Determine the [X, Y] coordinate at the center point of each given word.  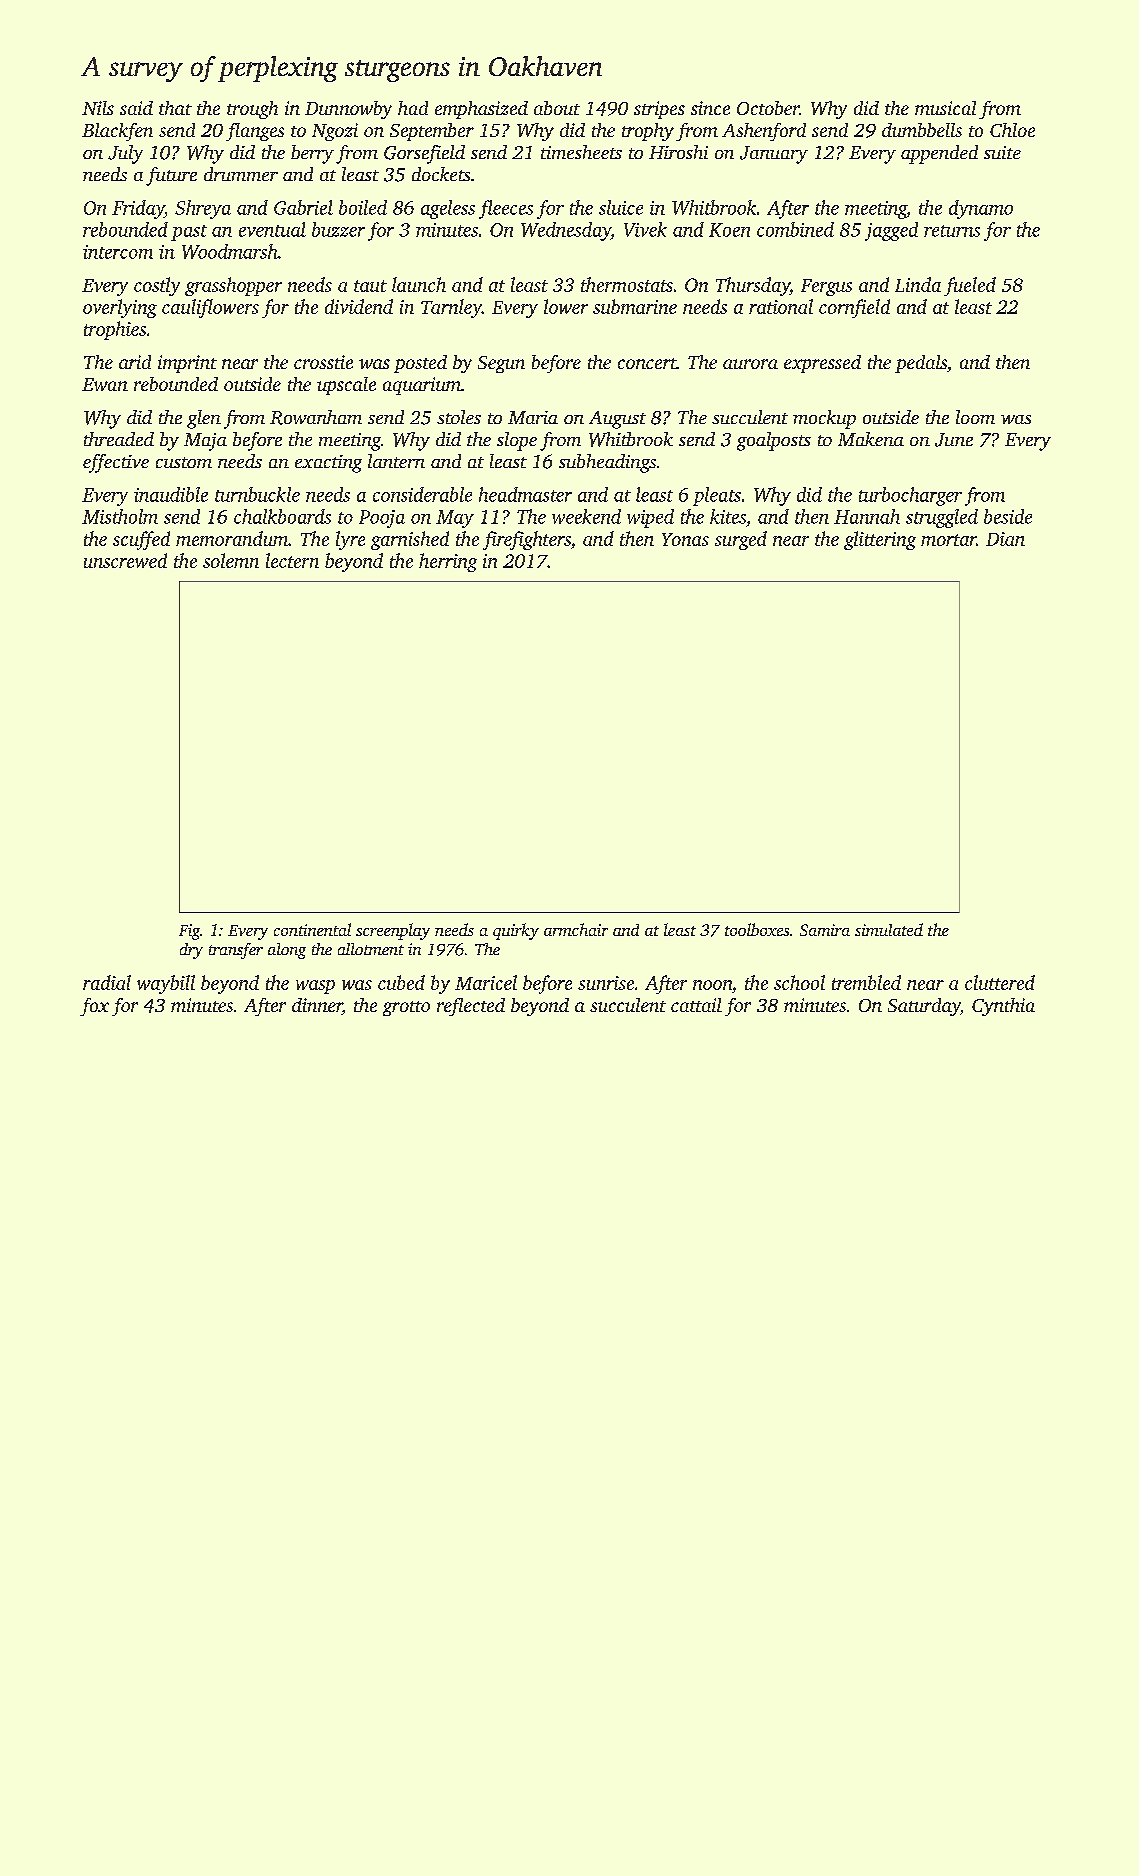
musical [945, 108]
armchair [576, 929]
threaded [119, 439]
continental [312, 929]
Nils [98, 108]
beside [1008, 516]
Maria [533, 417]
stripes [659, 110]
